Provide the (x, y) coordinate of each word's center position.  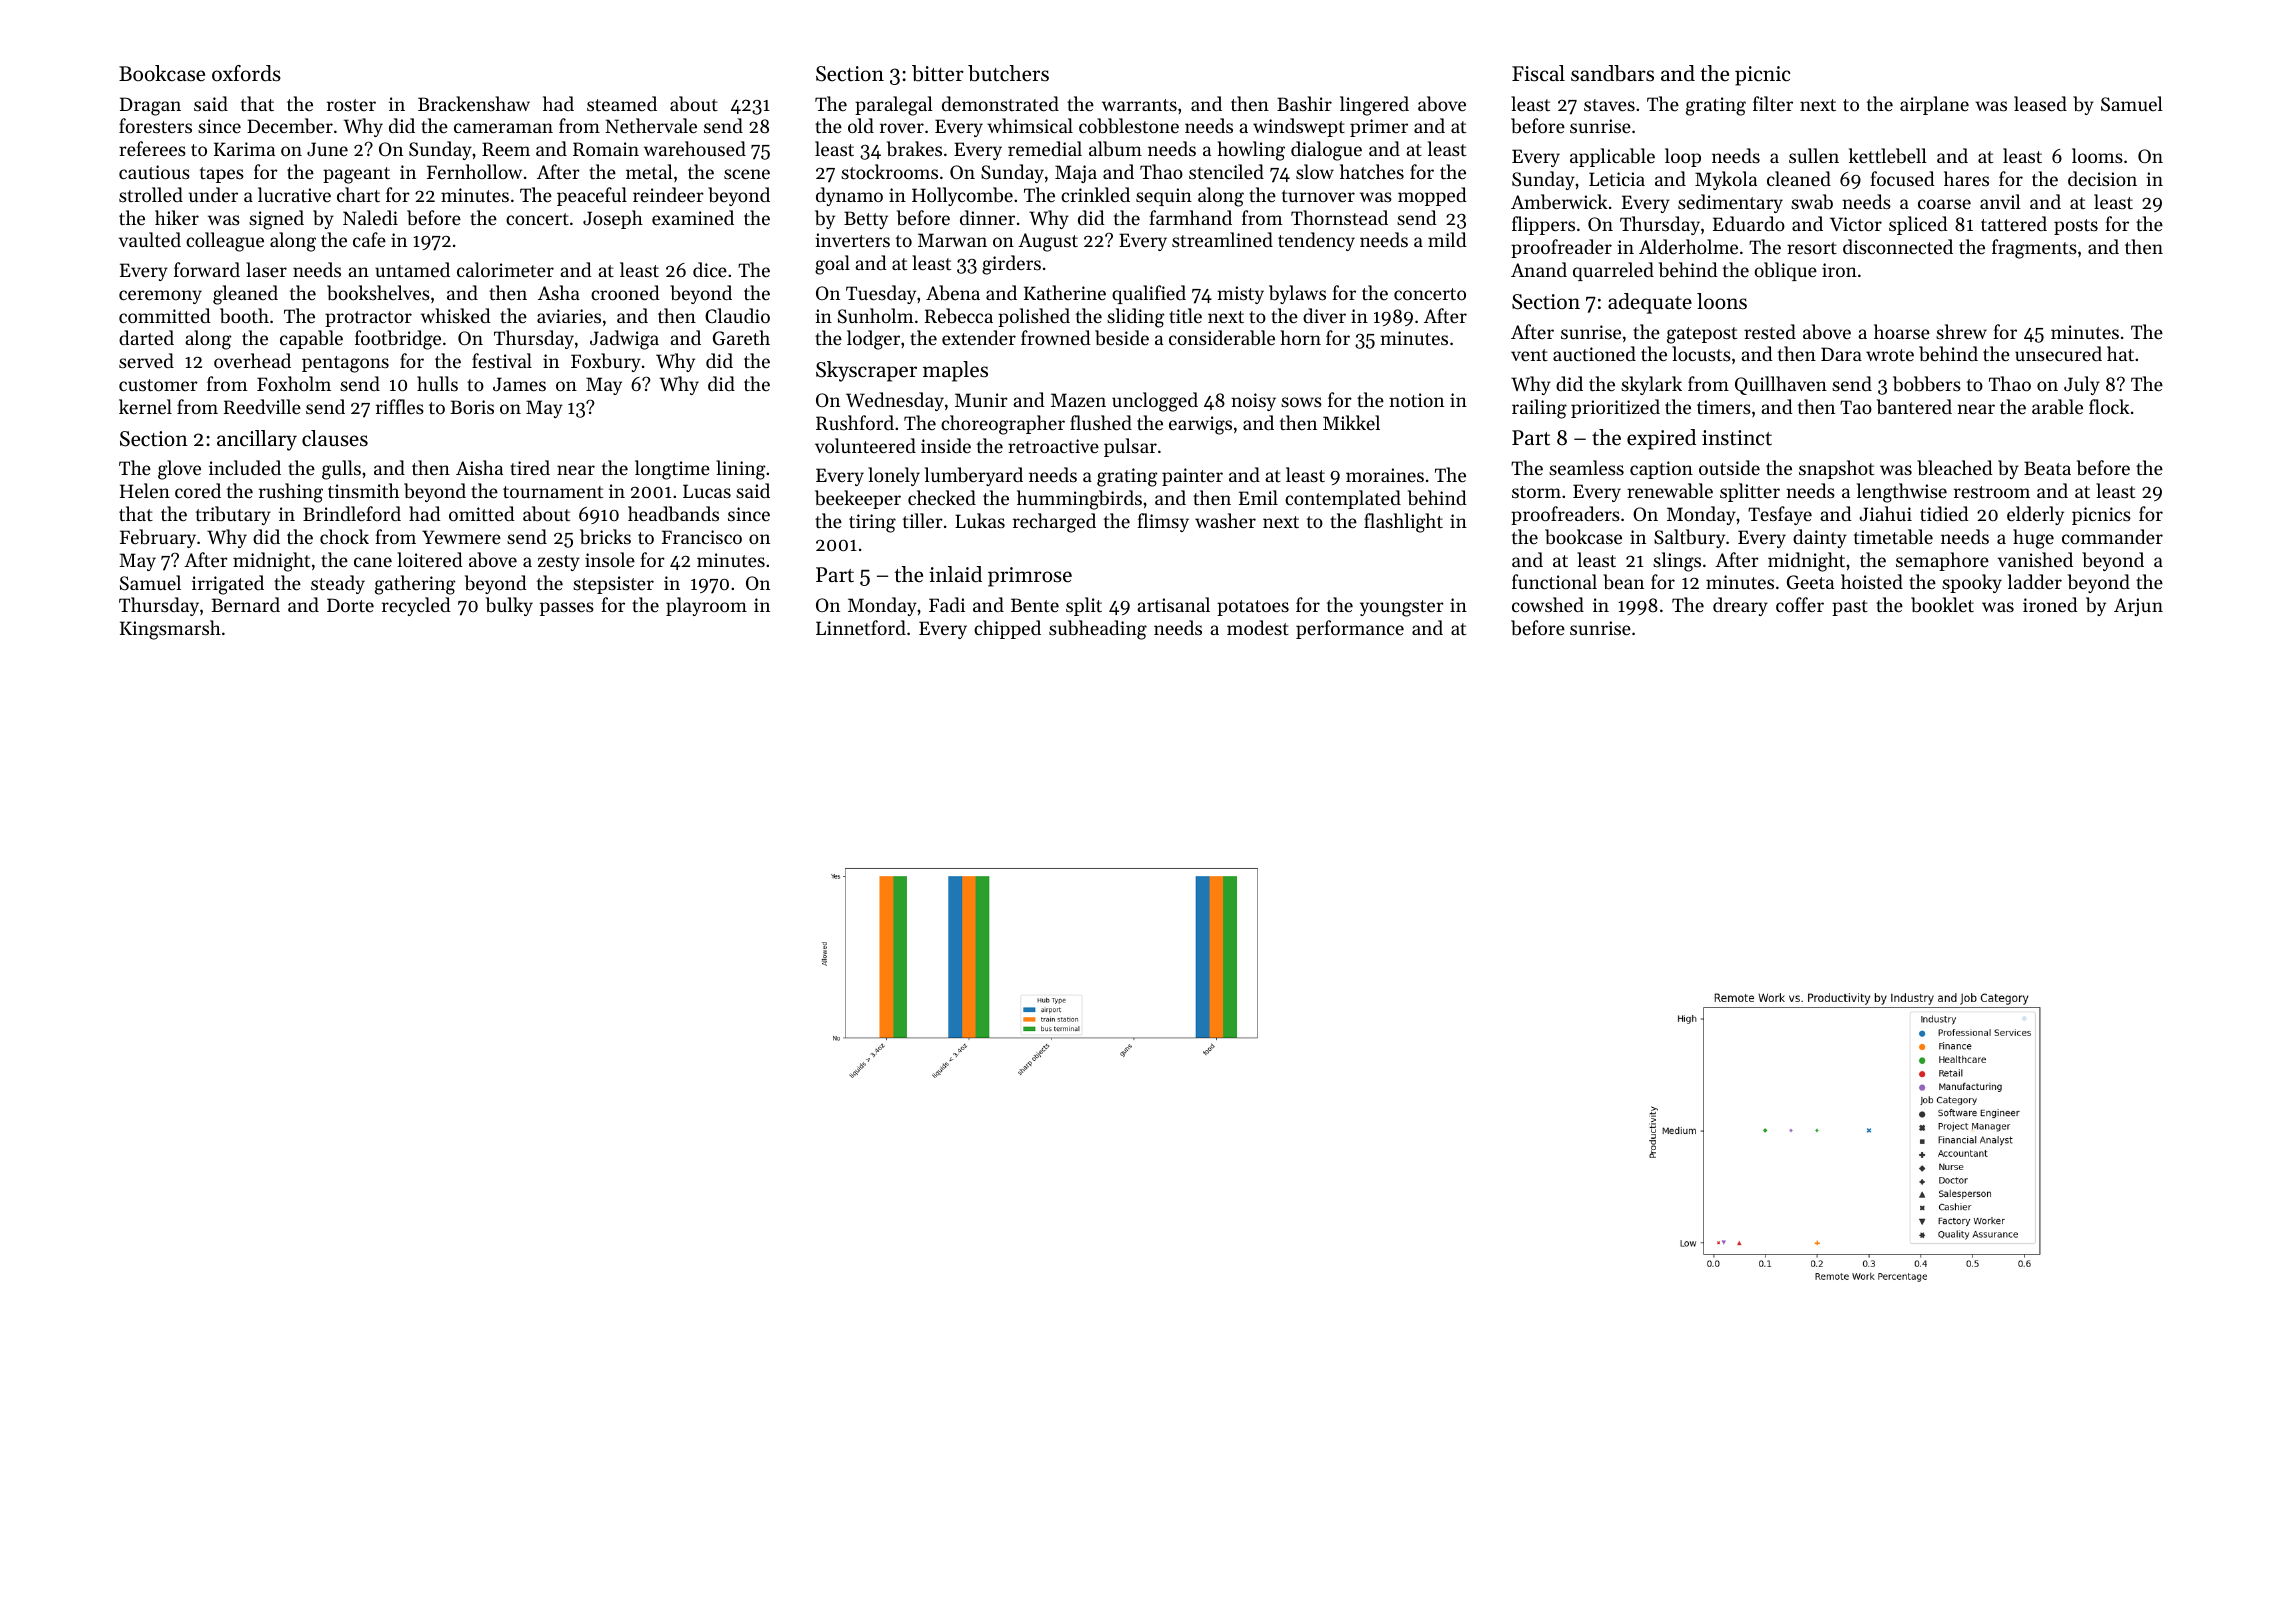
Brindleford (352, 513)
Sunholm (876, 316)
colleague (225, 242)
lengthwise (1902, 493)
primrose (1030, 577)
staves (1609, 105)
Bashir (1304, 103)
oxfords (246, 73)
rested (1770, 331)
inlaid (955, 574)
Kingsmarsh (170, 630)
